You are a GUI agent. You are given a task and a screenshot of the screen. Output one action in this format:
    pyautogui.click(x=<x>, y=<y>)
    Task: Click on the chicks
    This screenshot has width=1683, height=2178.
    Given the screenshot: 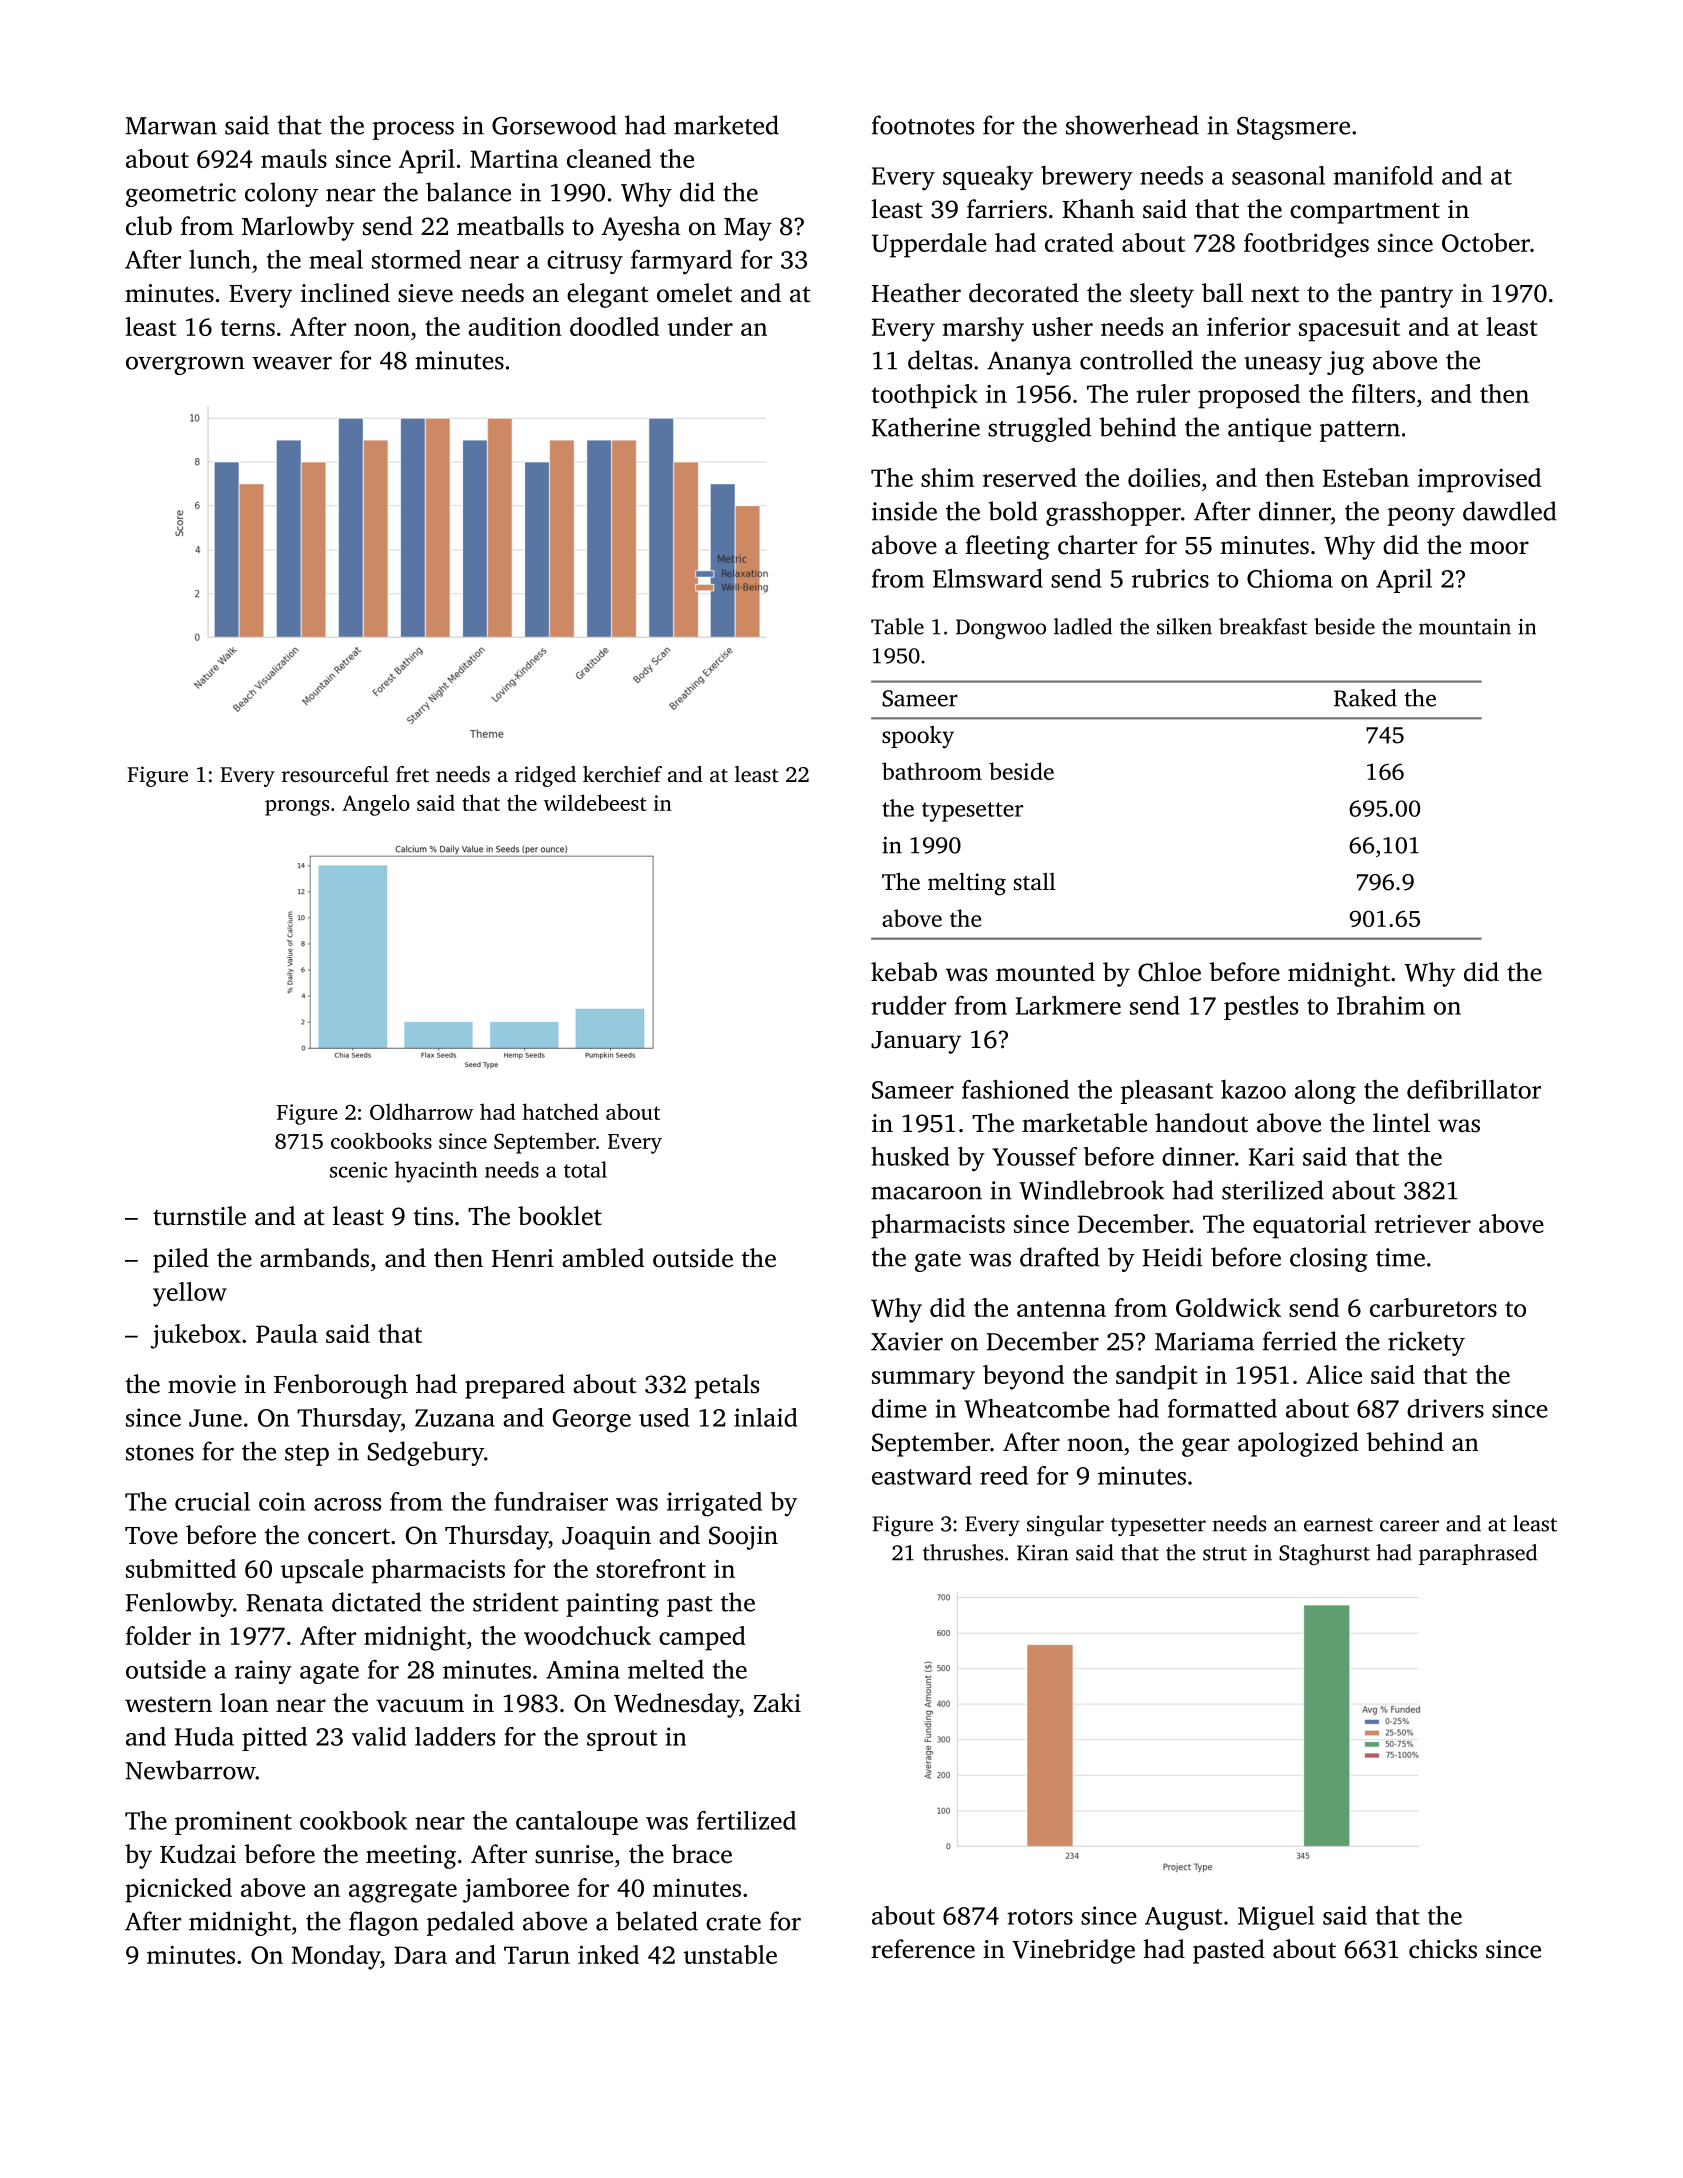 What is the action you would take?
    pyautogui.click(x=1443, y=1949)
